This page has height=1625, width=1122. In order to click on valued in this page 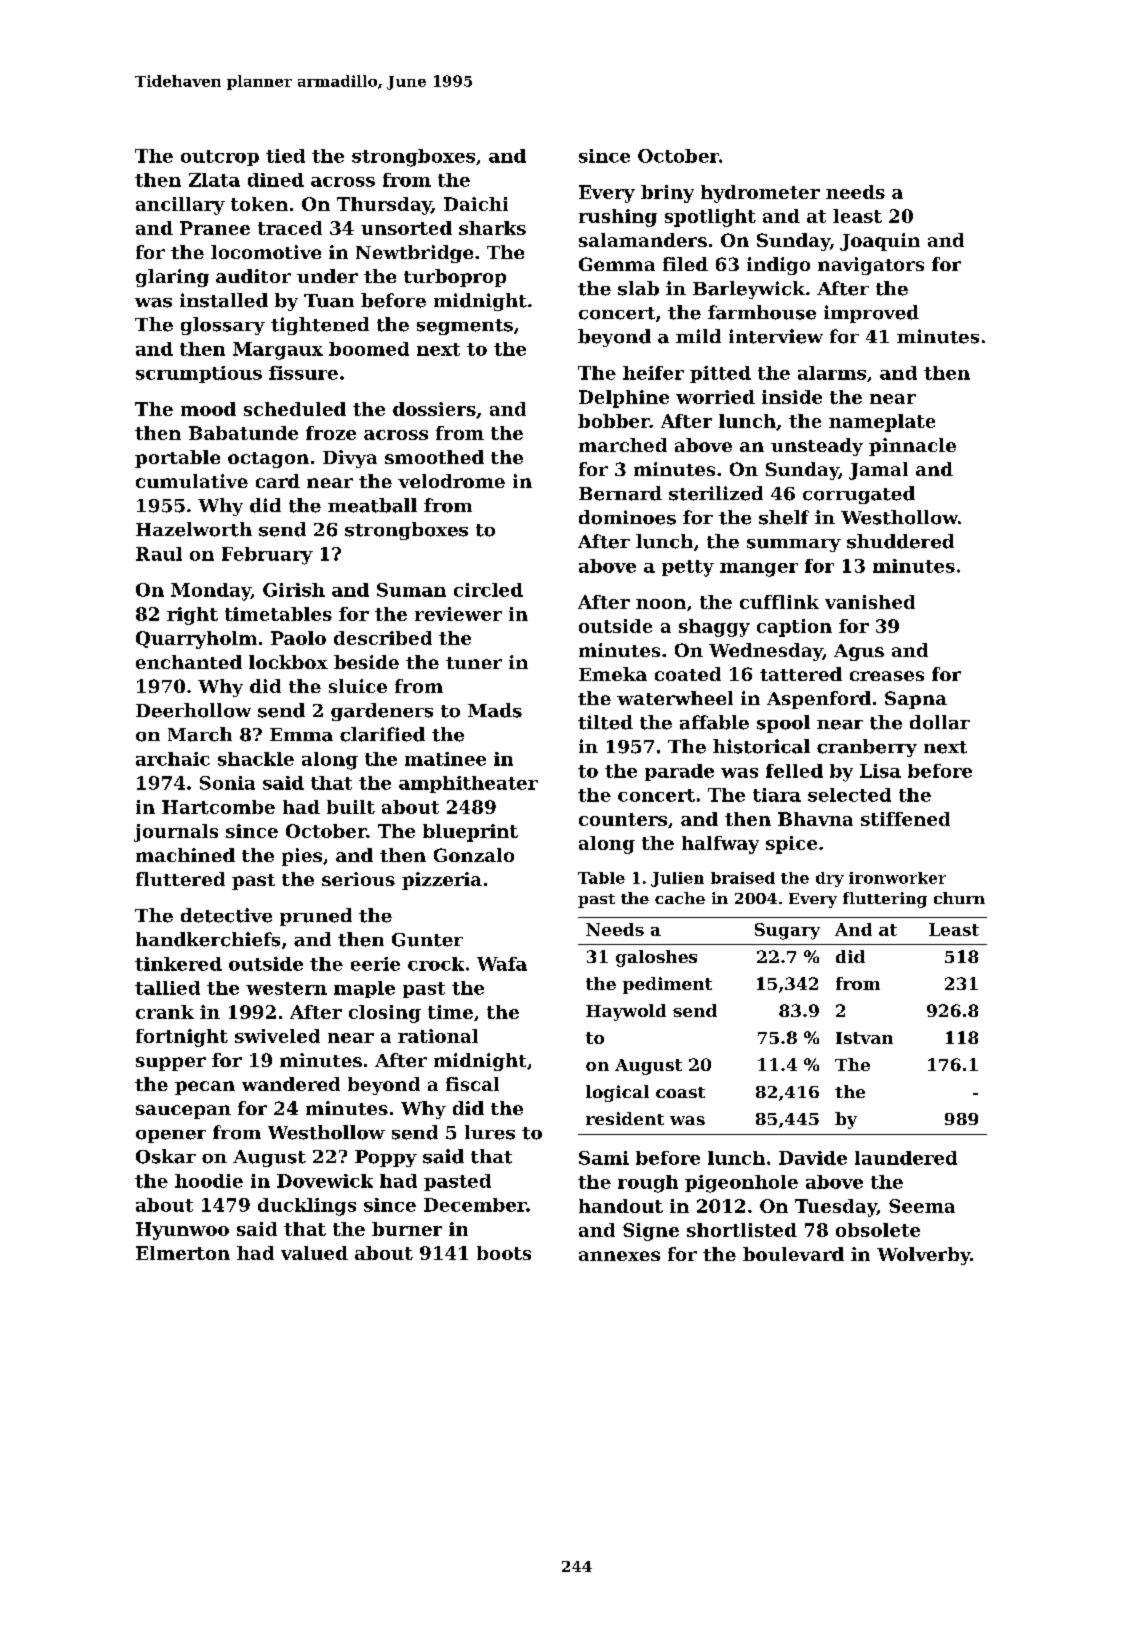, I will do `click(314, 1253)`.
